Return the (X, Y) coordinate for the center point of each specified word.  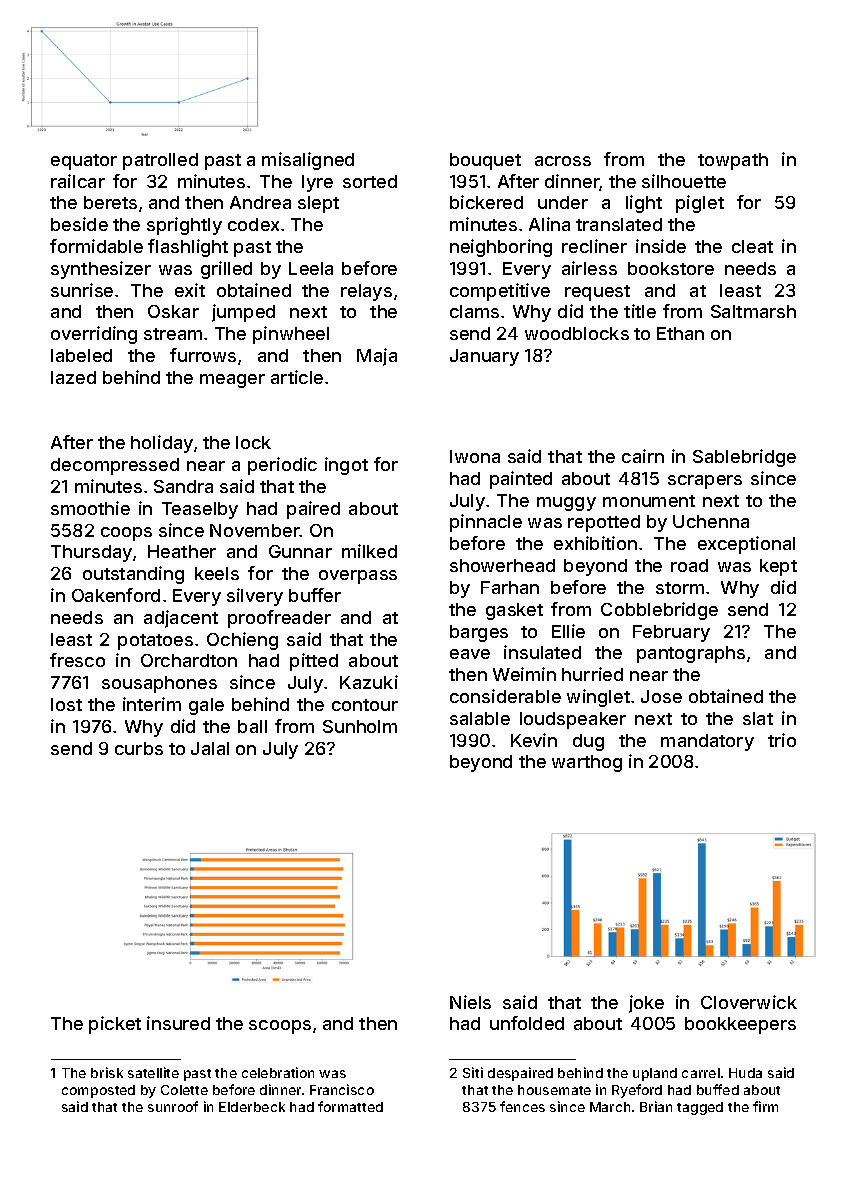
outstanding (133, 575)
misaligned (308, 161)
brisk (107, 1072)
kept (778, 567)
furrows (203, 355)
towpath (733, 161)
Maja (377, 357)
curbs (139, 748)
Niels (470, 1002)
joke (646, 1004)
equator (84, 162)
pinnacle (486, 523)
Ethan (680, 333)
